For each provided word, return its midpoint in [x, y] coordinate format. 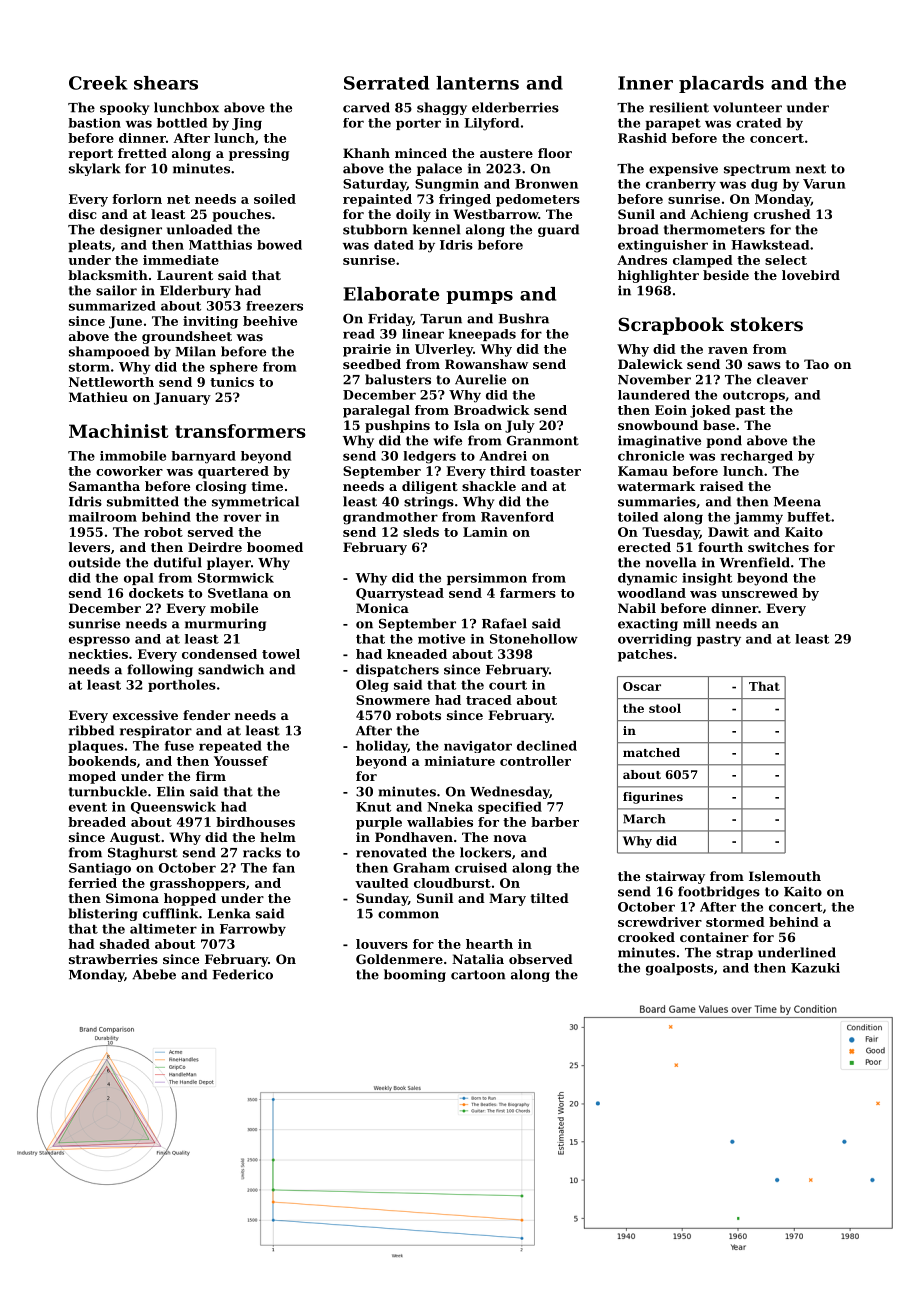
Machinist [118, 431]
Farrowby [253, 930]
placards [721, 84]
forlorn [137, 199]
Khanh [366, 153]
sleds [421, 532]
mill [697, 623]
